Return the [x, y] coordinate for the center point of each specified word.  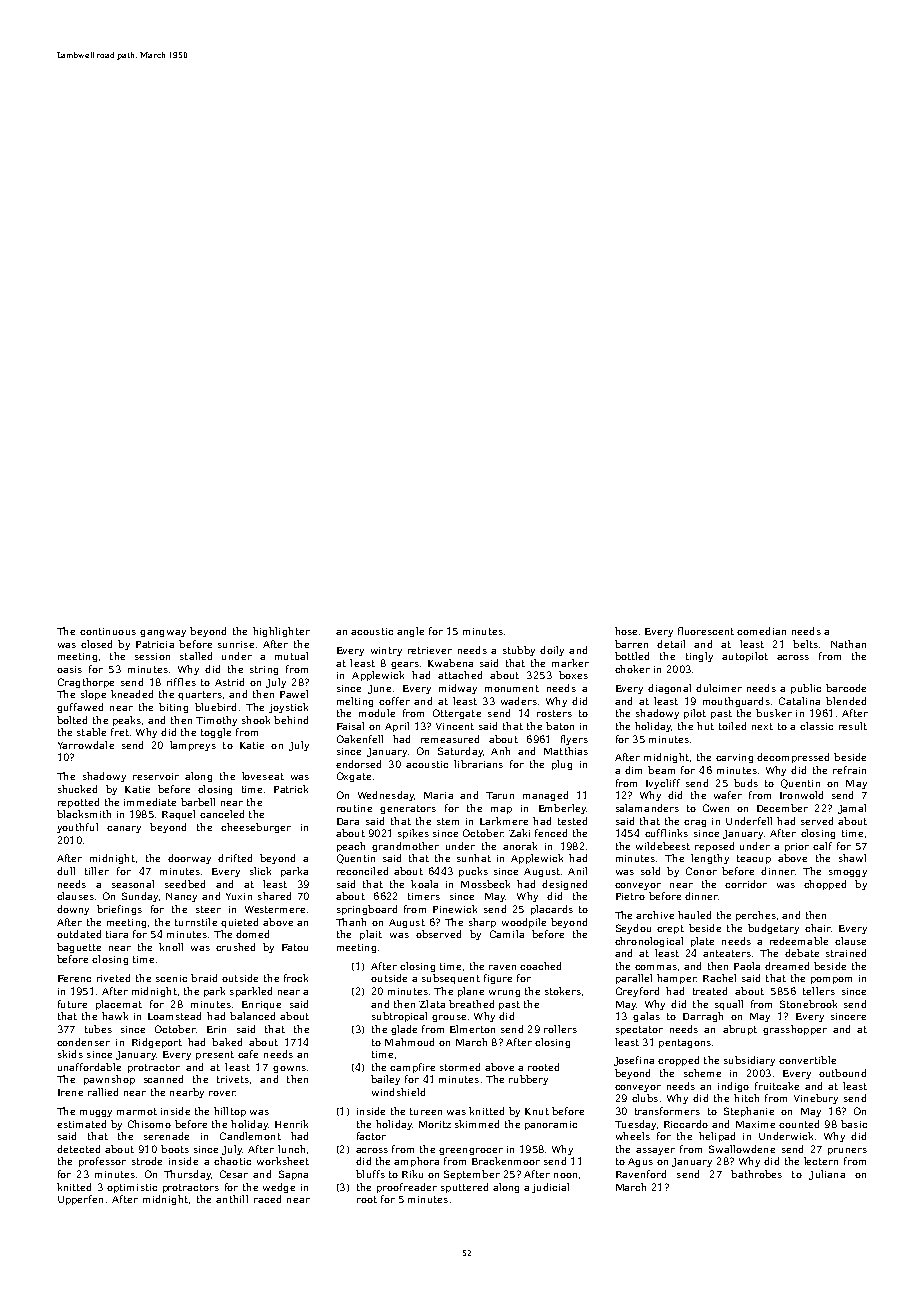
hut [705, 726]
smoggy [848, 873]
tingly [699, 657]
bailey [385, 1080]
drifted [235, 858]
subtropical [399, 1017]
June [379, 689]
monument [512, 688]
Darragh [703, 1017]
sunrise [236, 644]
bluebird [215, 707]
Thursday [187, 1175]
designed [564, 885]
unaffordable [89, 1067]
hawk [115, 1016]
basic [854, 1124]
